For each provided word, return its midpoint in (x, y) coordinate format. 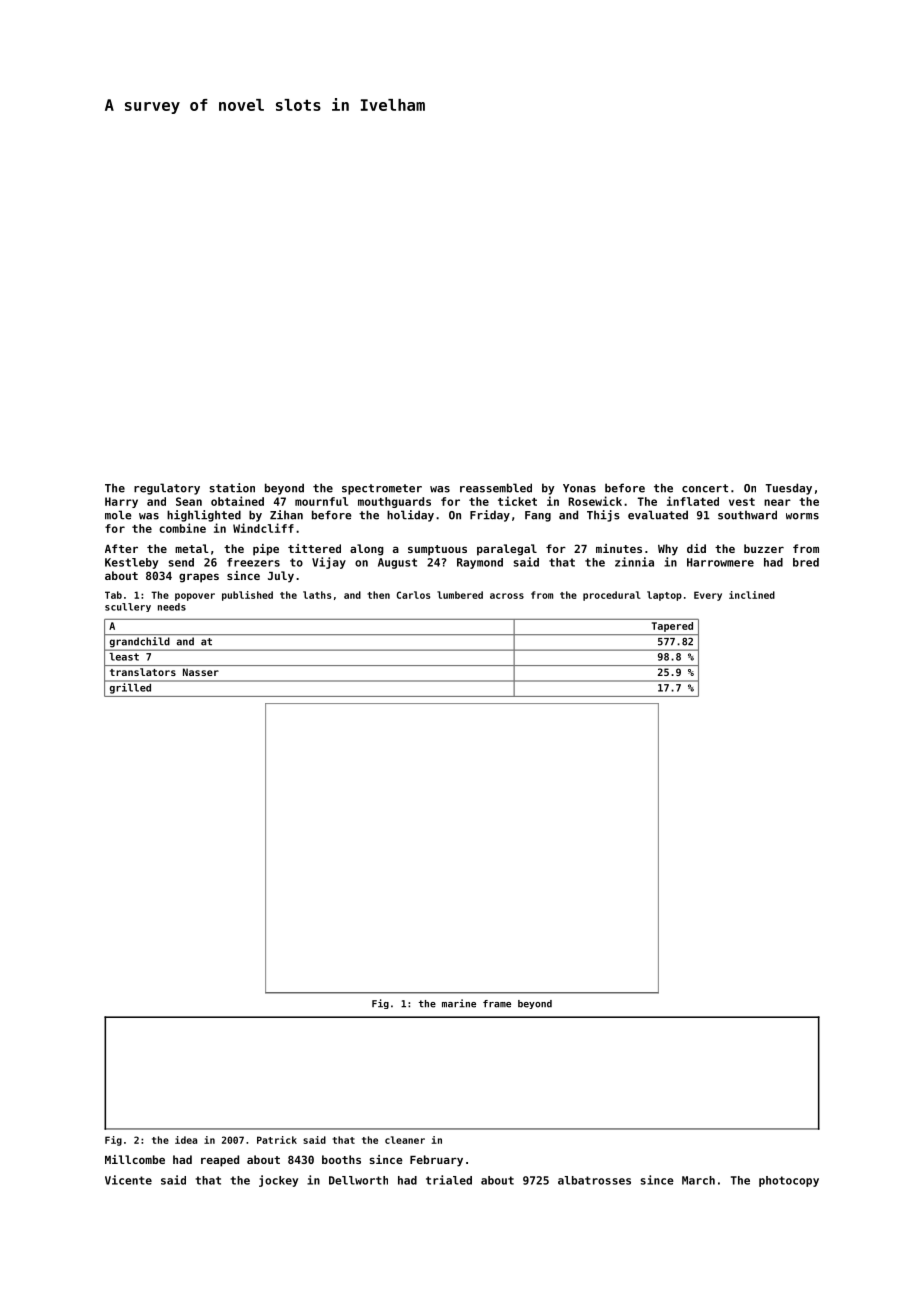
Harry (121, 502)
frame (497, 1004)
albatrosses (594, 1180)
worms (802, 516)
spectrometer (382, 489)
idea (186, 1140)
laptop (664, 596)
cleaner (405, 1140)
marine (459, 1003)
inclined (752, 595)
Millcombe (135, 1159)
